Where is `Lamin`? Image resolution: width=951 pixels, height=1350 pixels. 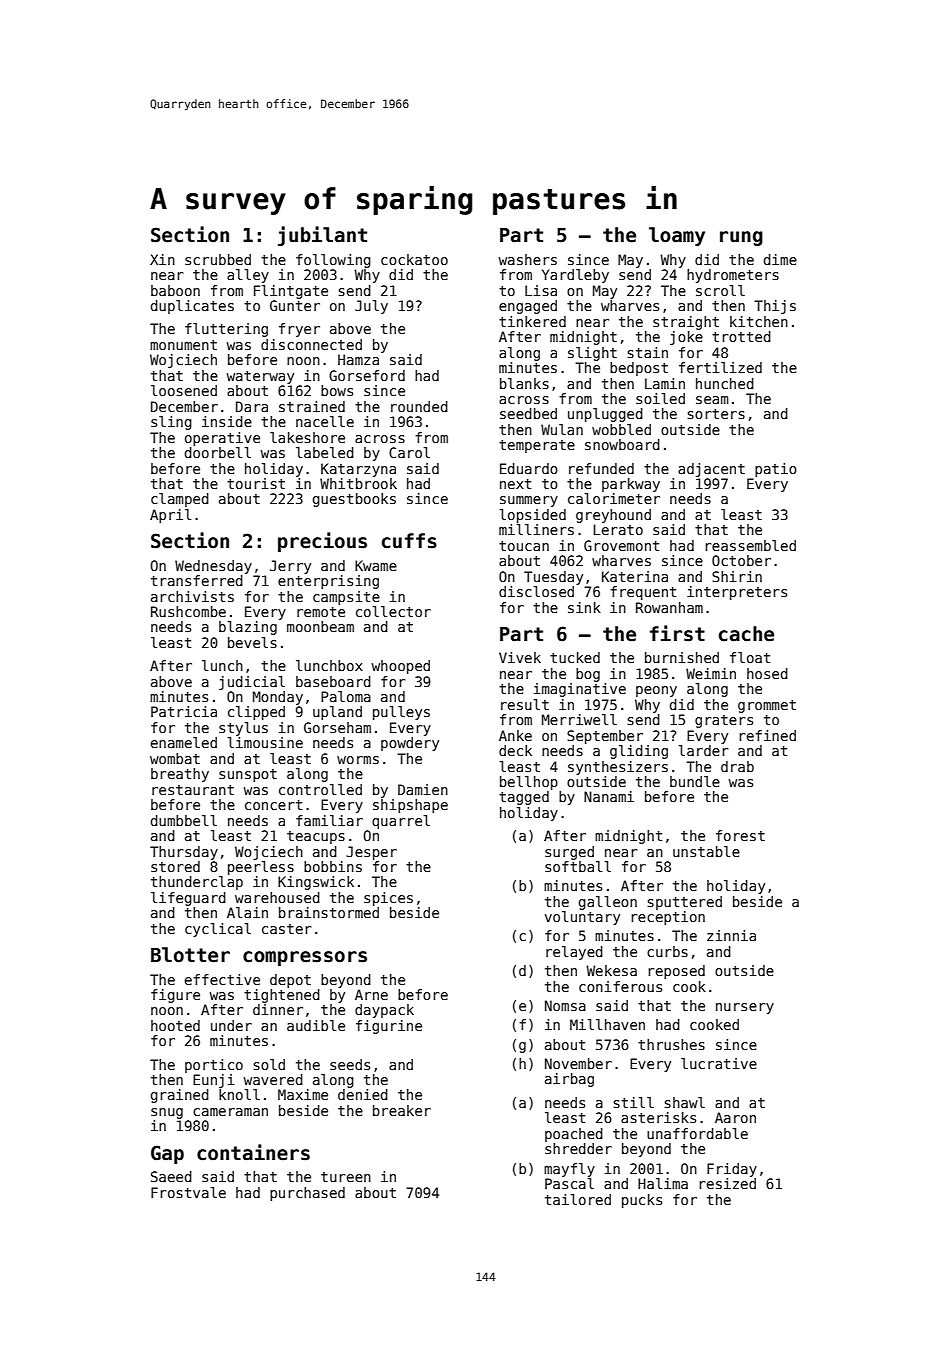 Lamin is located at coordinates (665, 383).
